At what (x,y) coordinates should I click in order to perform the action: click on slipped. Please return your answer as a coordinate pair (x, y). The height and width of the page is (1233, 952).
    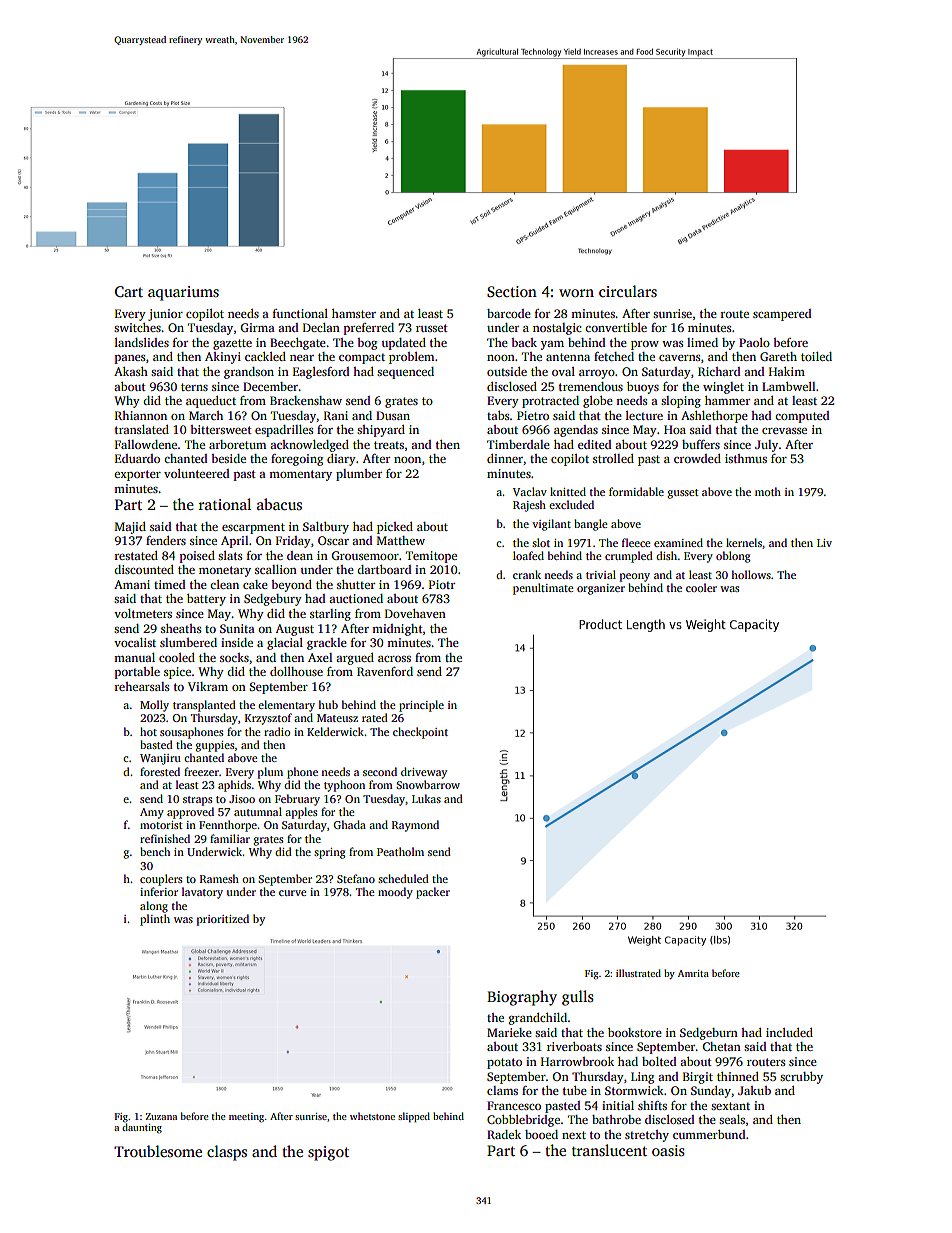
    Looking at the image, I should click on (414, 1117).
